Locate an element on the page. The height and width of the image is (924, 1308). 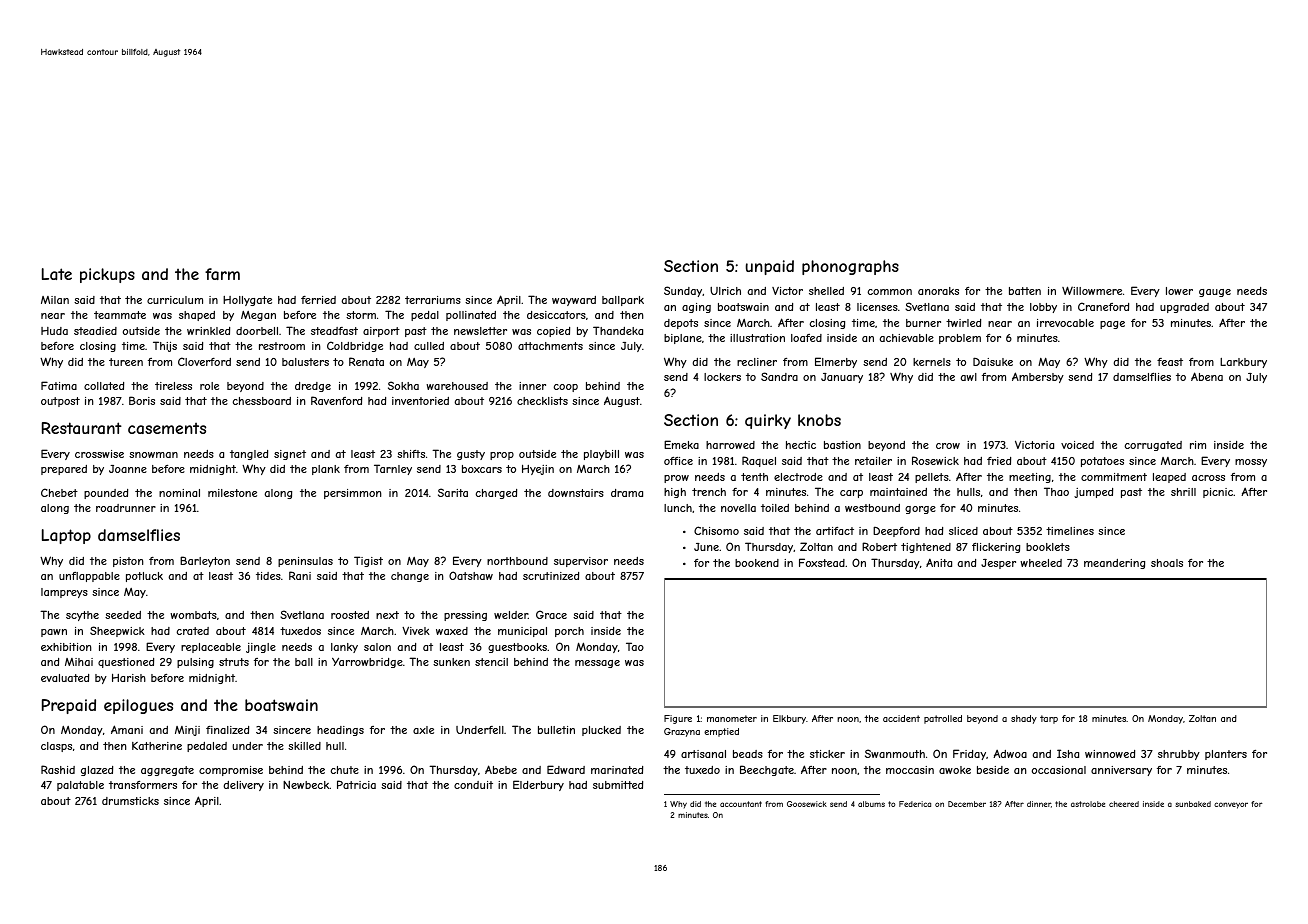
mossy is located at coordinates (1251, 463).
